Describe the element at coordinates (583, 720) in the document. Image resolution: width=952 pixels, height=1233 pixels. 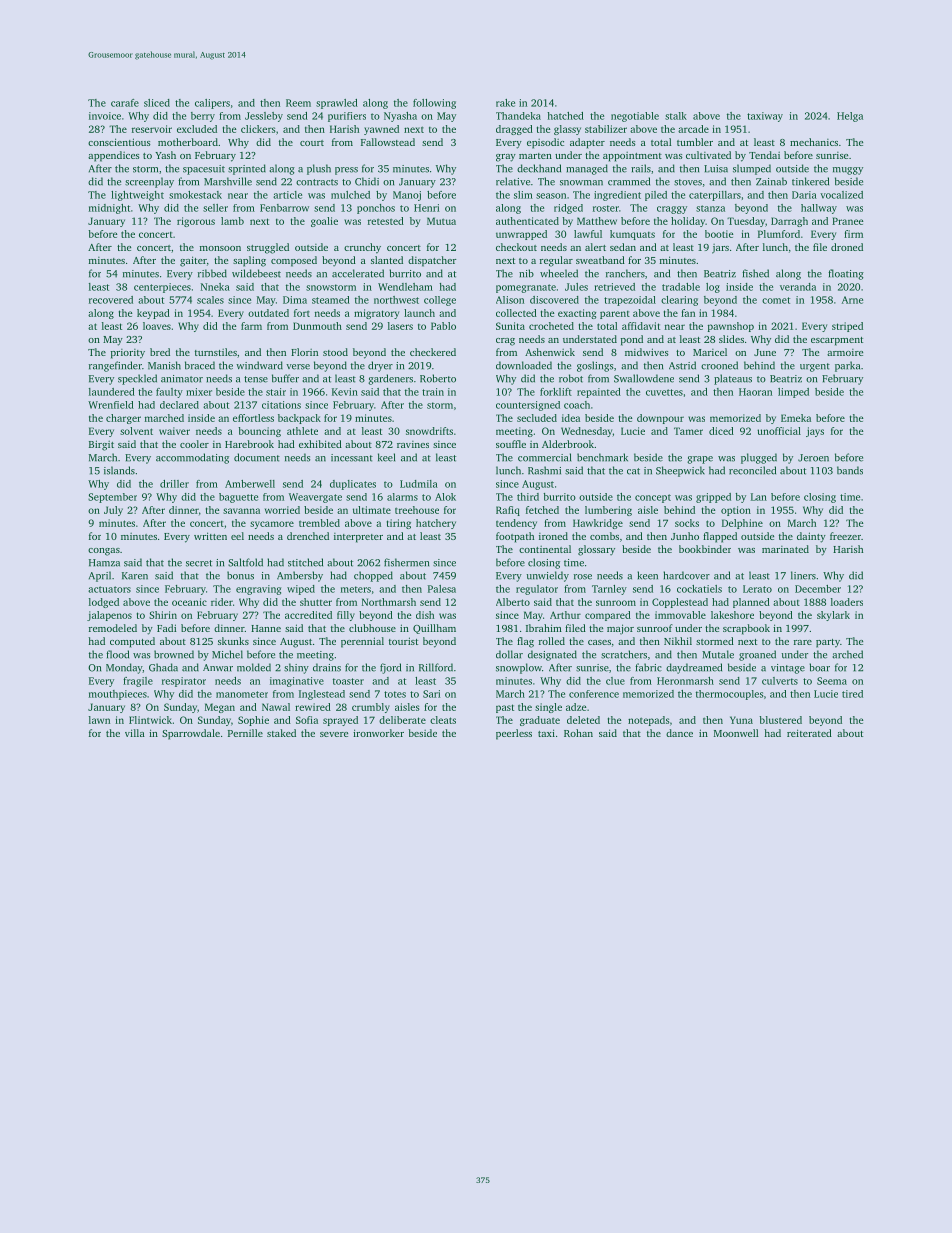
I see `deleted` at that location.
